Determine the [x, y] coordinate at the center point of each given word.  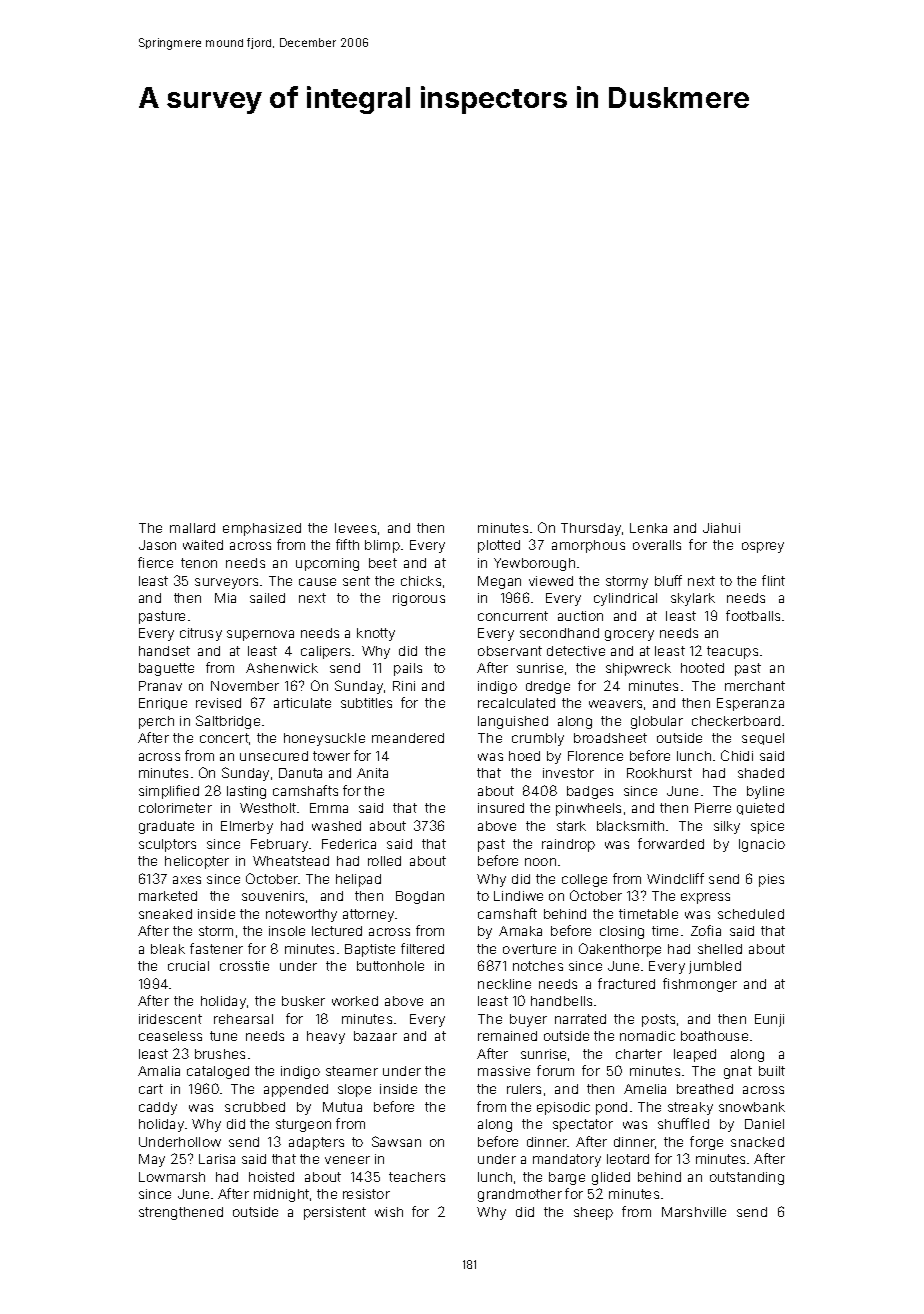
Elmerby [247, 827]
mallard [192, 528]
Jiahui [721, 528]
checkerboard [736, 721]
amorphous [588, 546]
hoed [524, 756]
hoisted [271, 1177]
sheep [593, 1213]
